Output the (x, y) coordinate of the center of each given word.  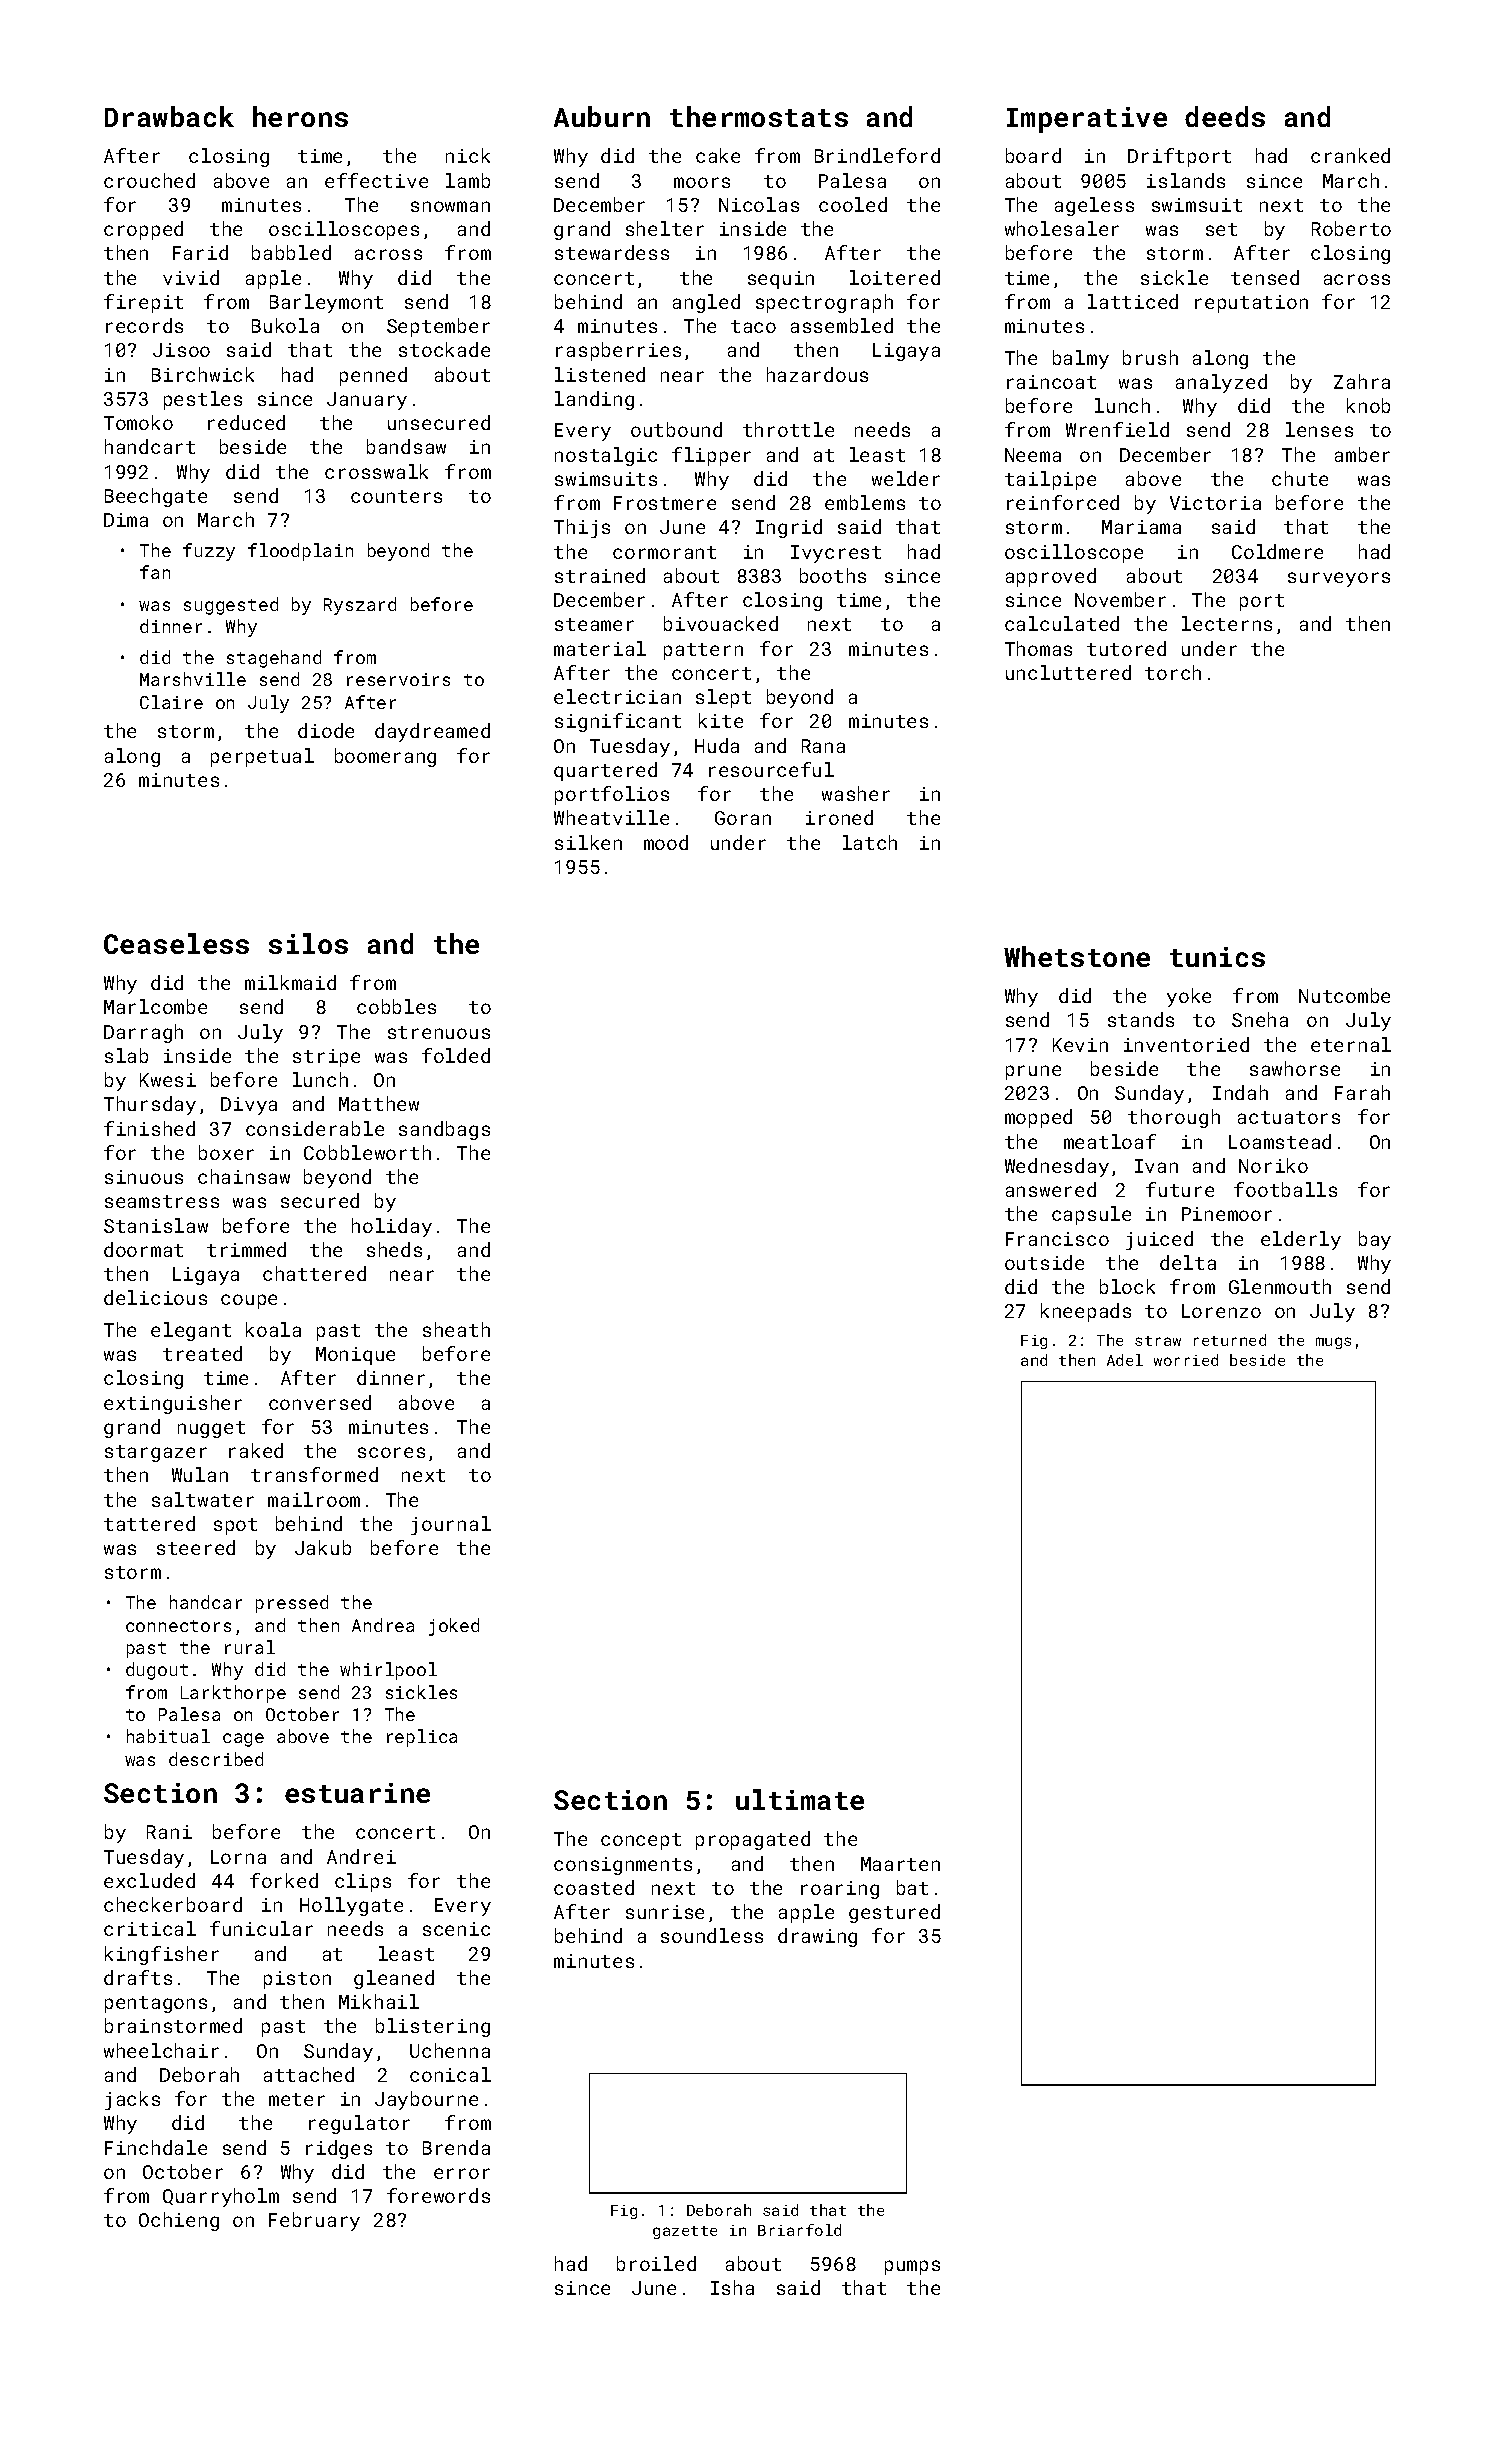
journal (451, 1525)
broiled (656, 2263)
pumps (912, 2267)
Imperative (1087, 120)
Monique (355, 1356)
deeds (1225, 116)
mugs (1333, 1343)
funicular (261, 1928)
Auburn (602, 116)
